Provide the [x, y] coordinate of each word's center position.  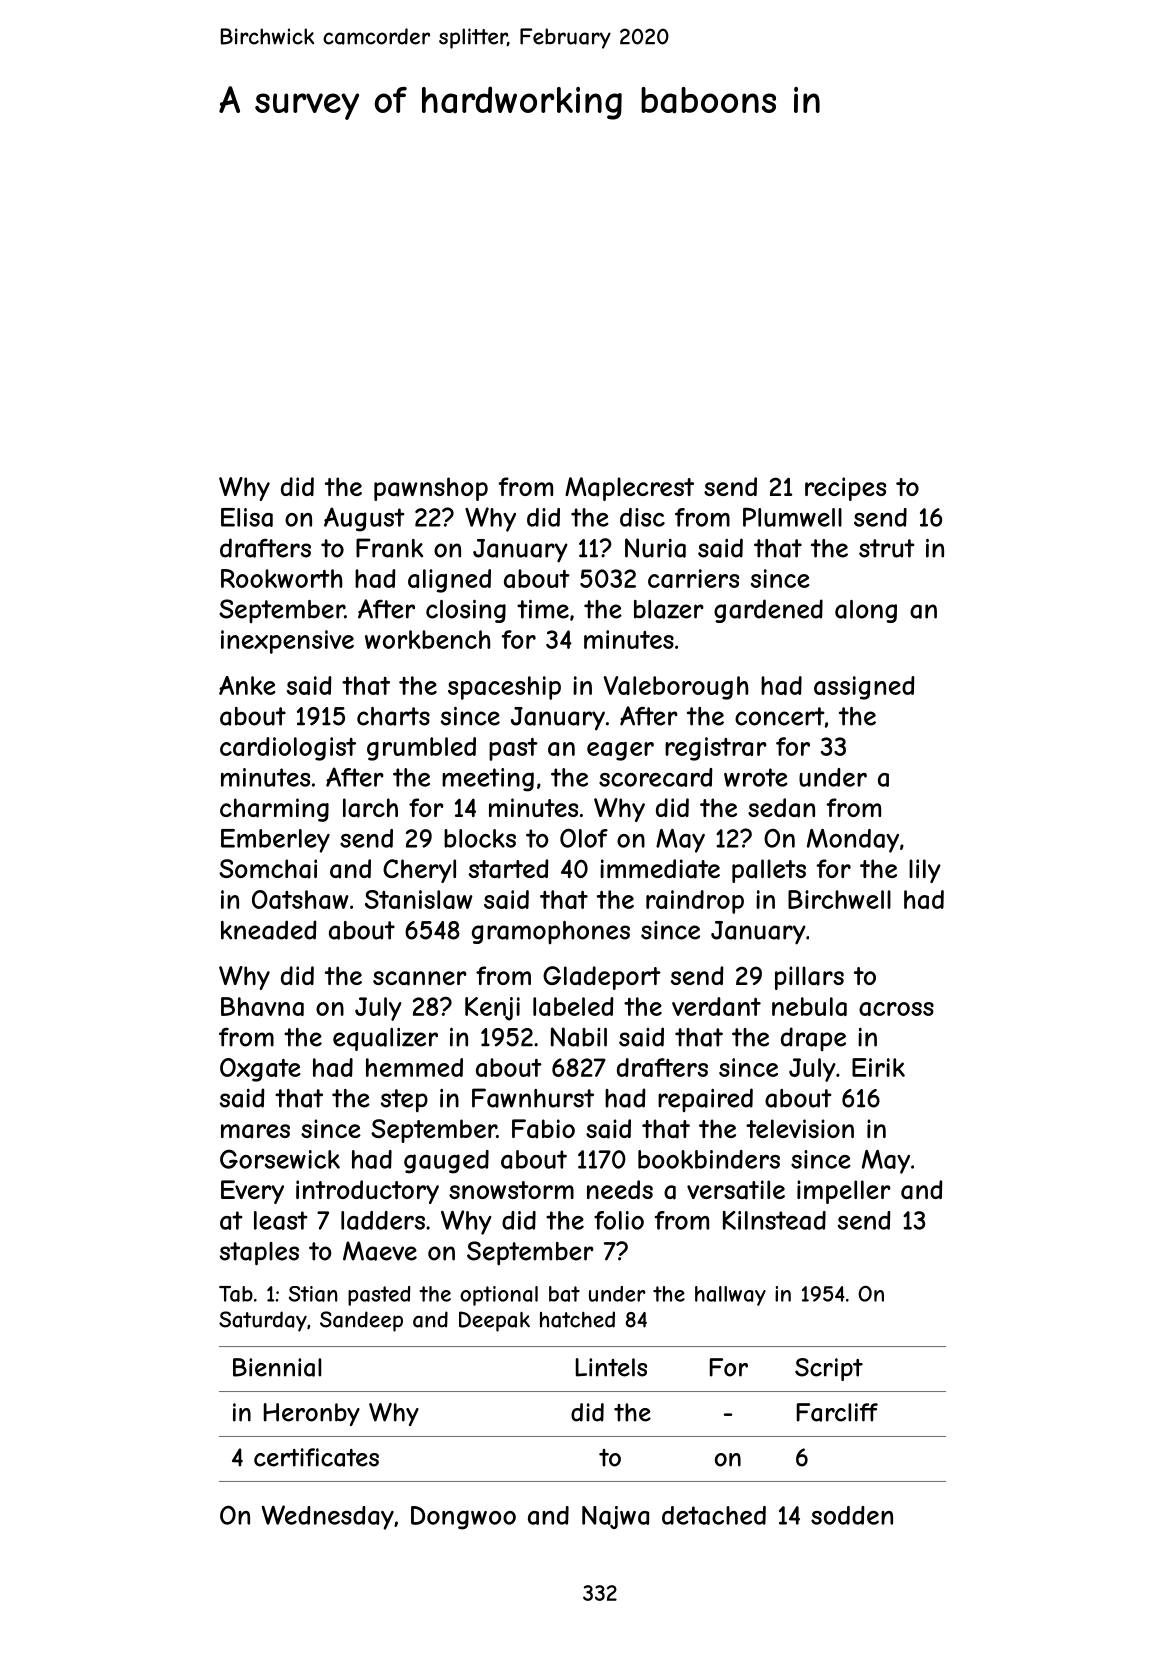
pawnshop [431, 489]
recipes [845, 489]
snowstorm [511, 1190]
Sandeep [361, 1321]
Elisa [247, 517]
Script [829, 1369]
